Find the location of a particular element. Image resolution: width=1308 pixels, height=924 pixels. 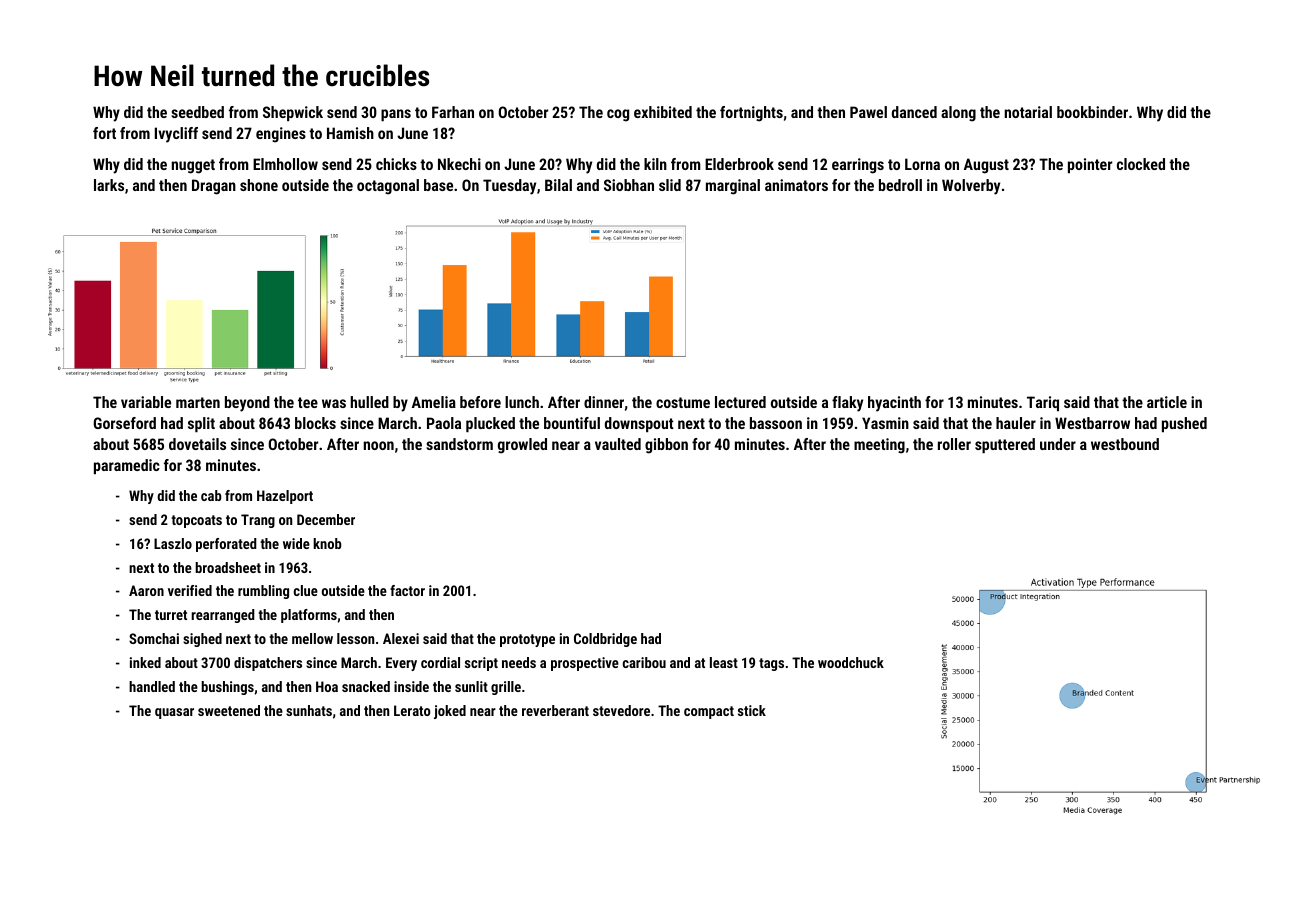

lunch is located at coordinates (522, 402).
